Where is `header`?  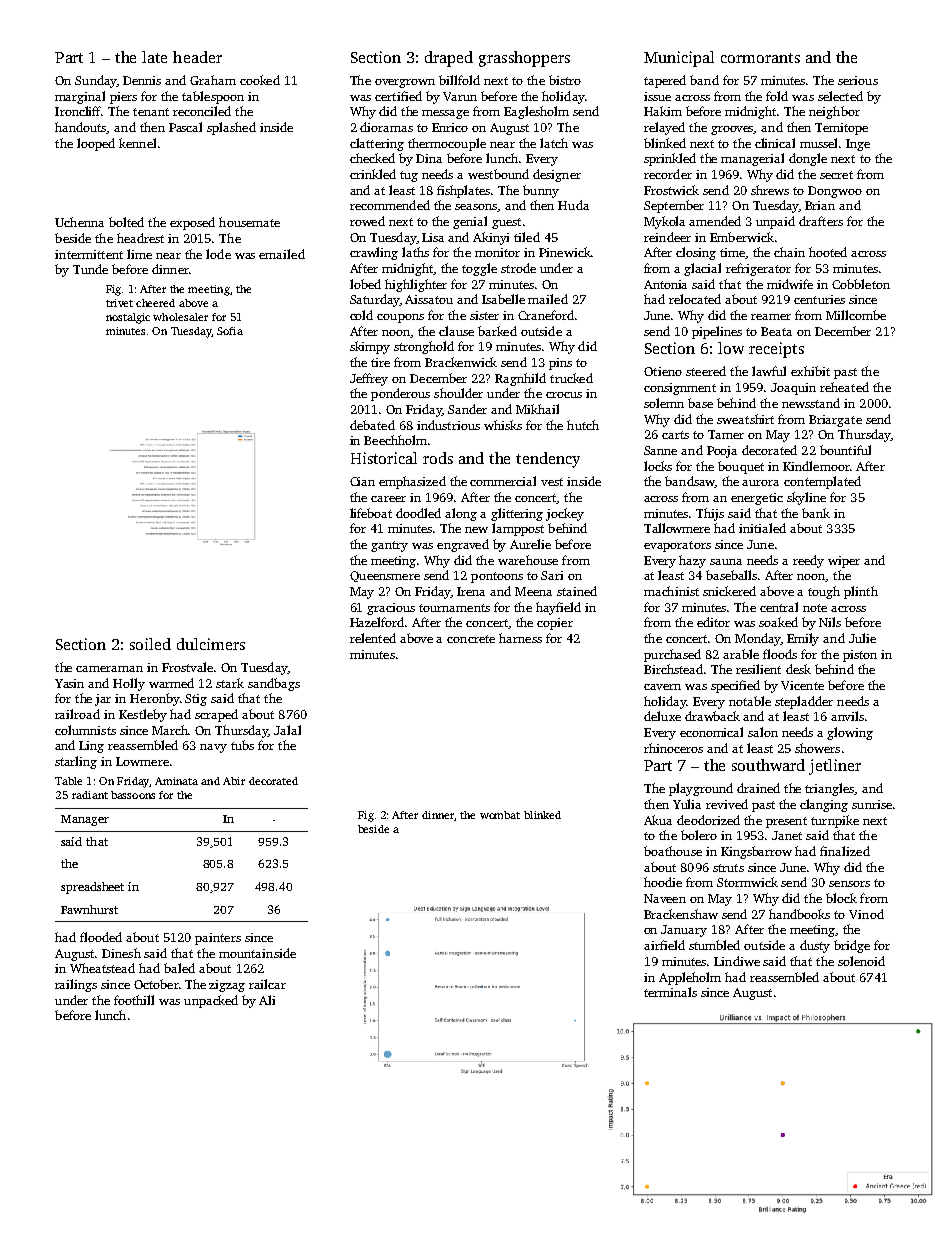
header is located at coordinates (197, 57).
